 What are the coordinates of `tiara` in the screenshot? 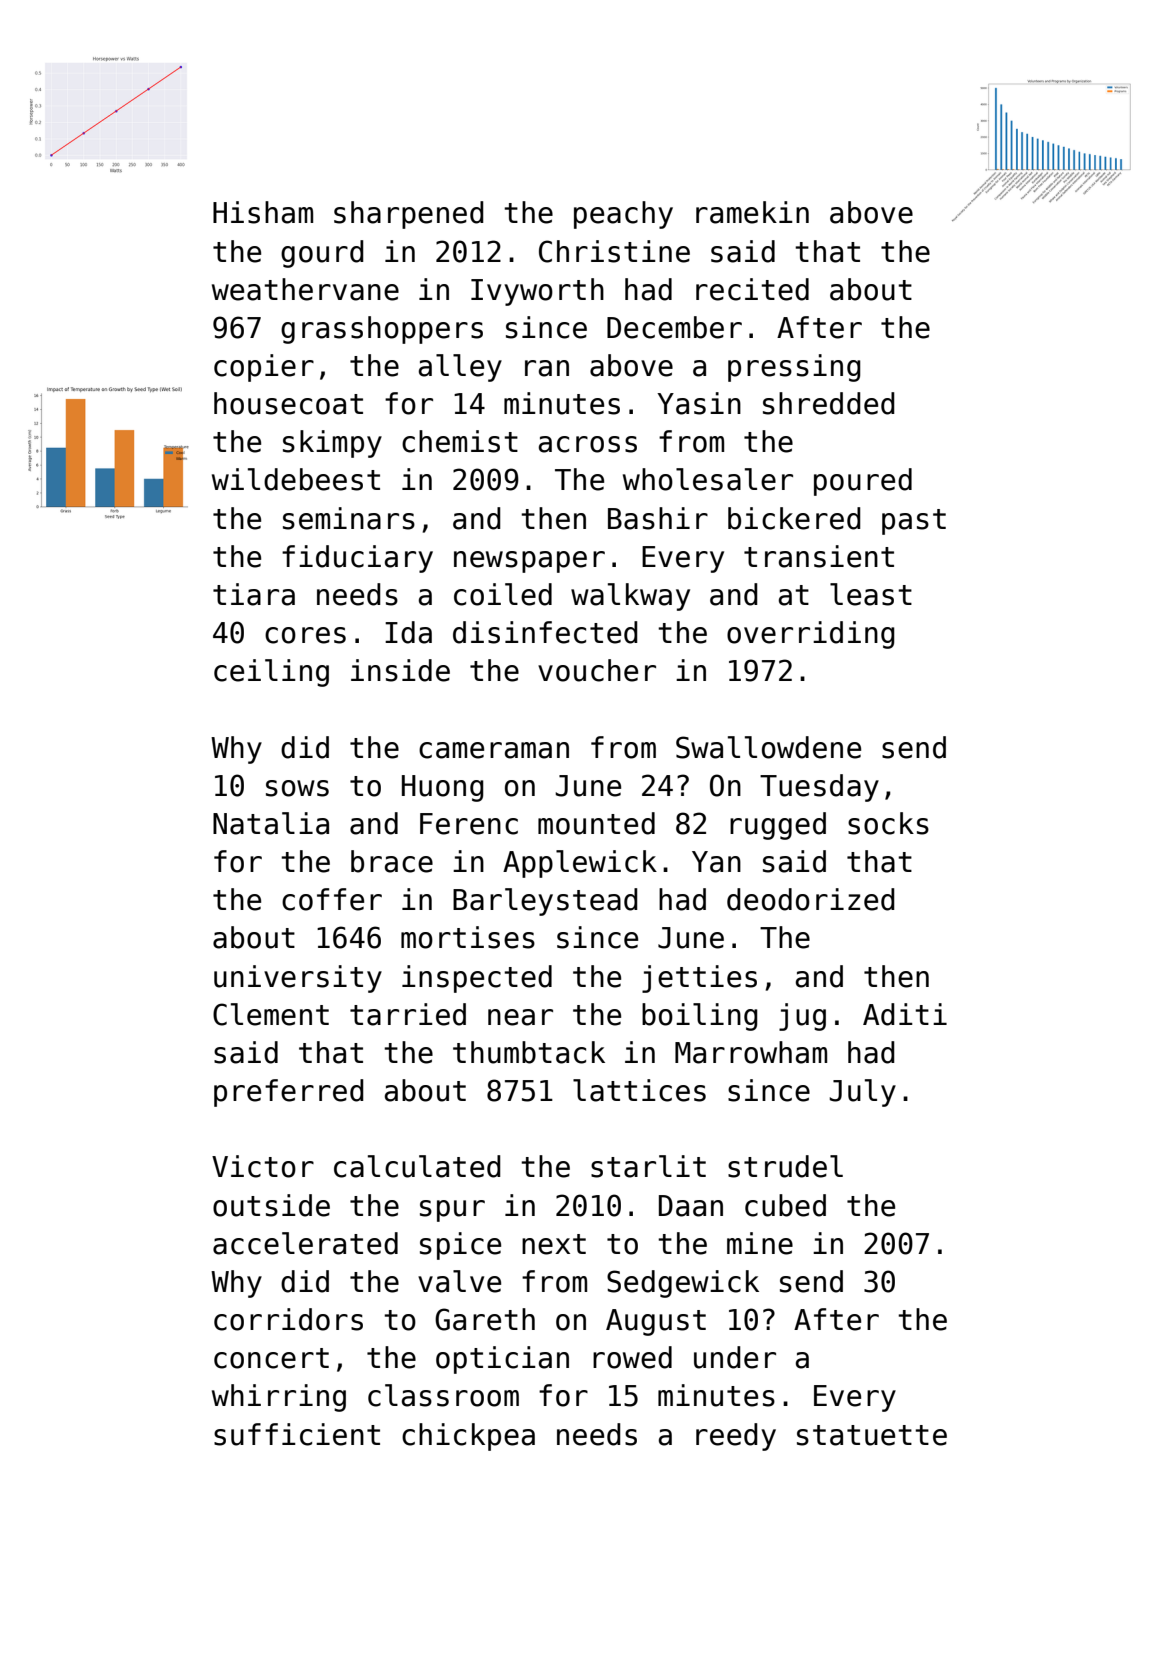 It's located at (254, 594).
